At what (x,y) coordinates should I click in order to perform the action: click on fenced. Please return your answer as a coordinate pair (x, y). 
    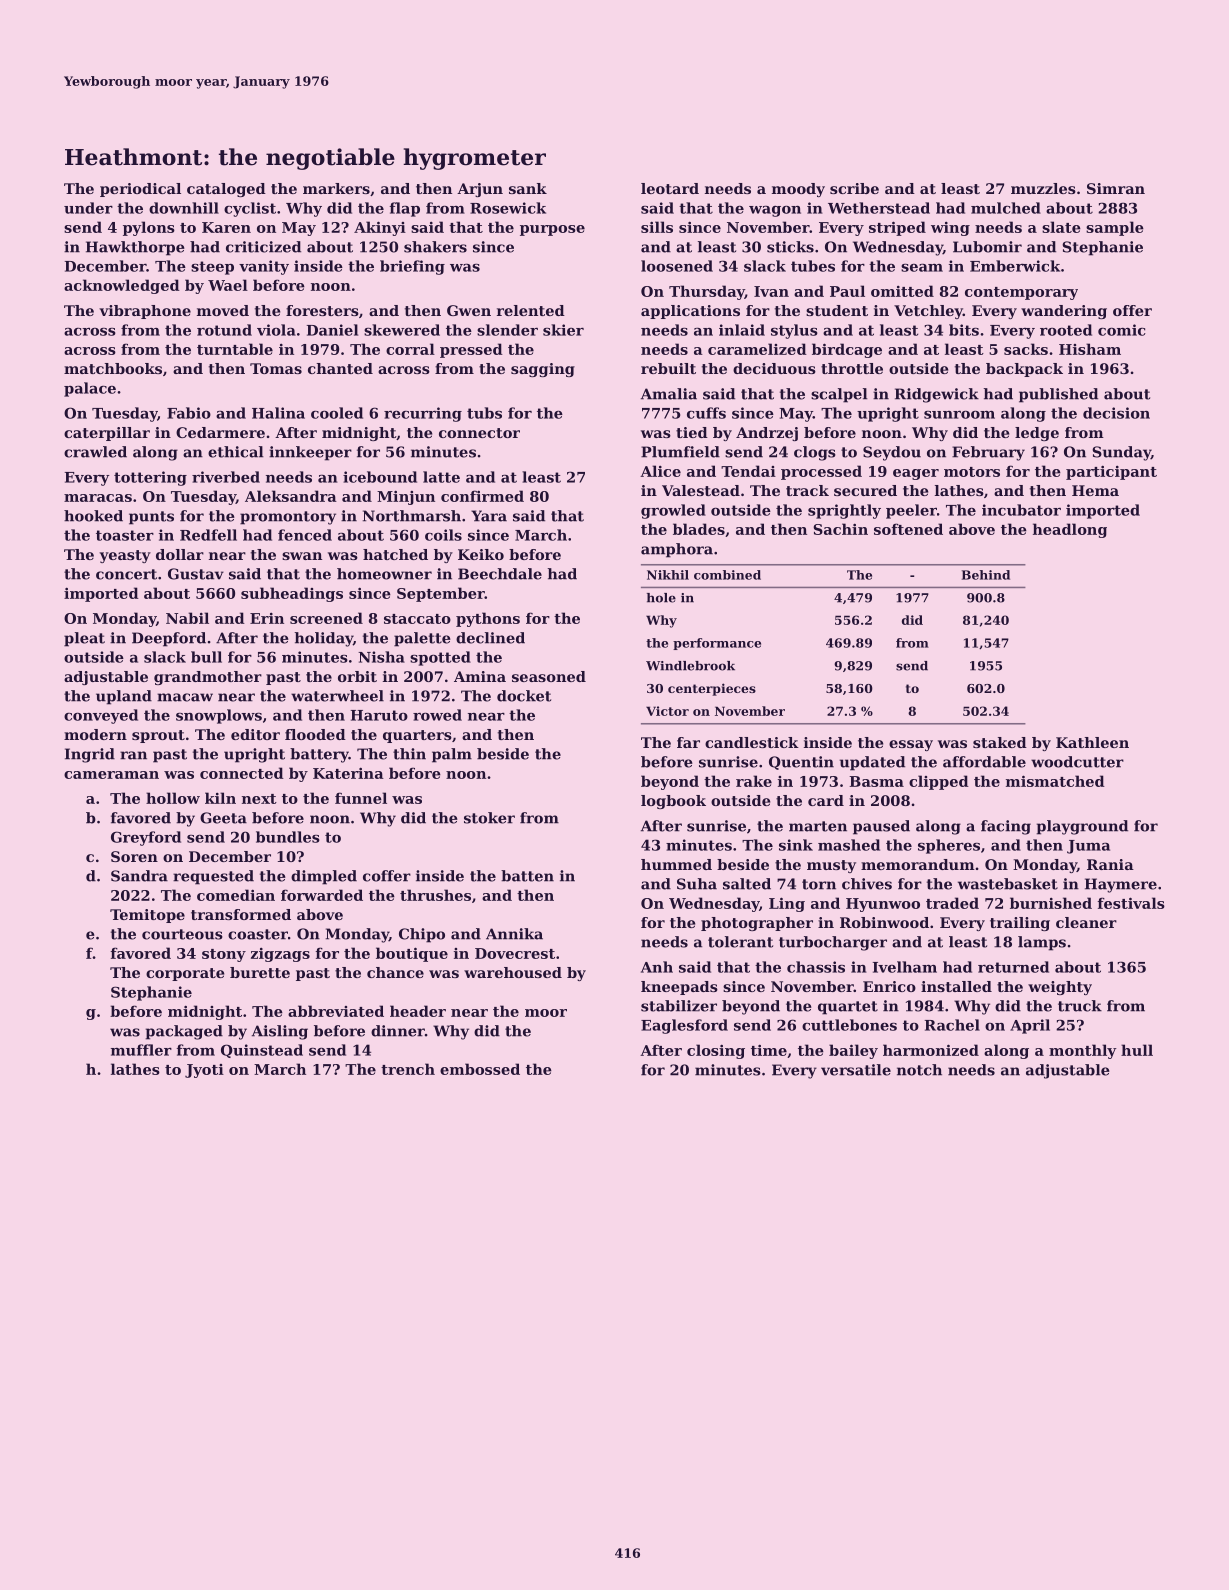
    Looking at the image, I should click on (305, 535).
